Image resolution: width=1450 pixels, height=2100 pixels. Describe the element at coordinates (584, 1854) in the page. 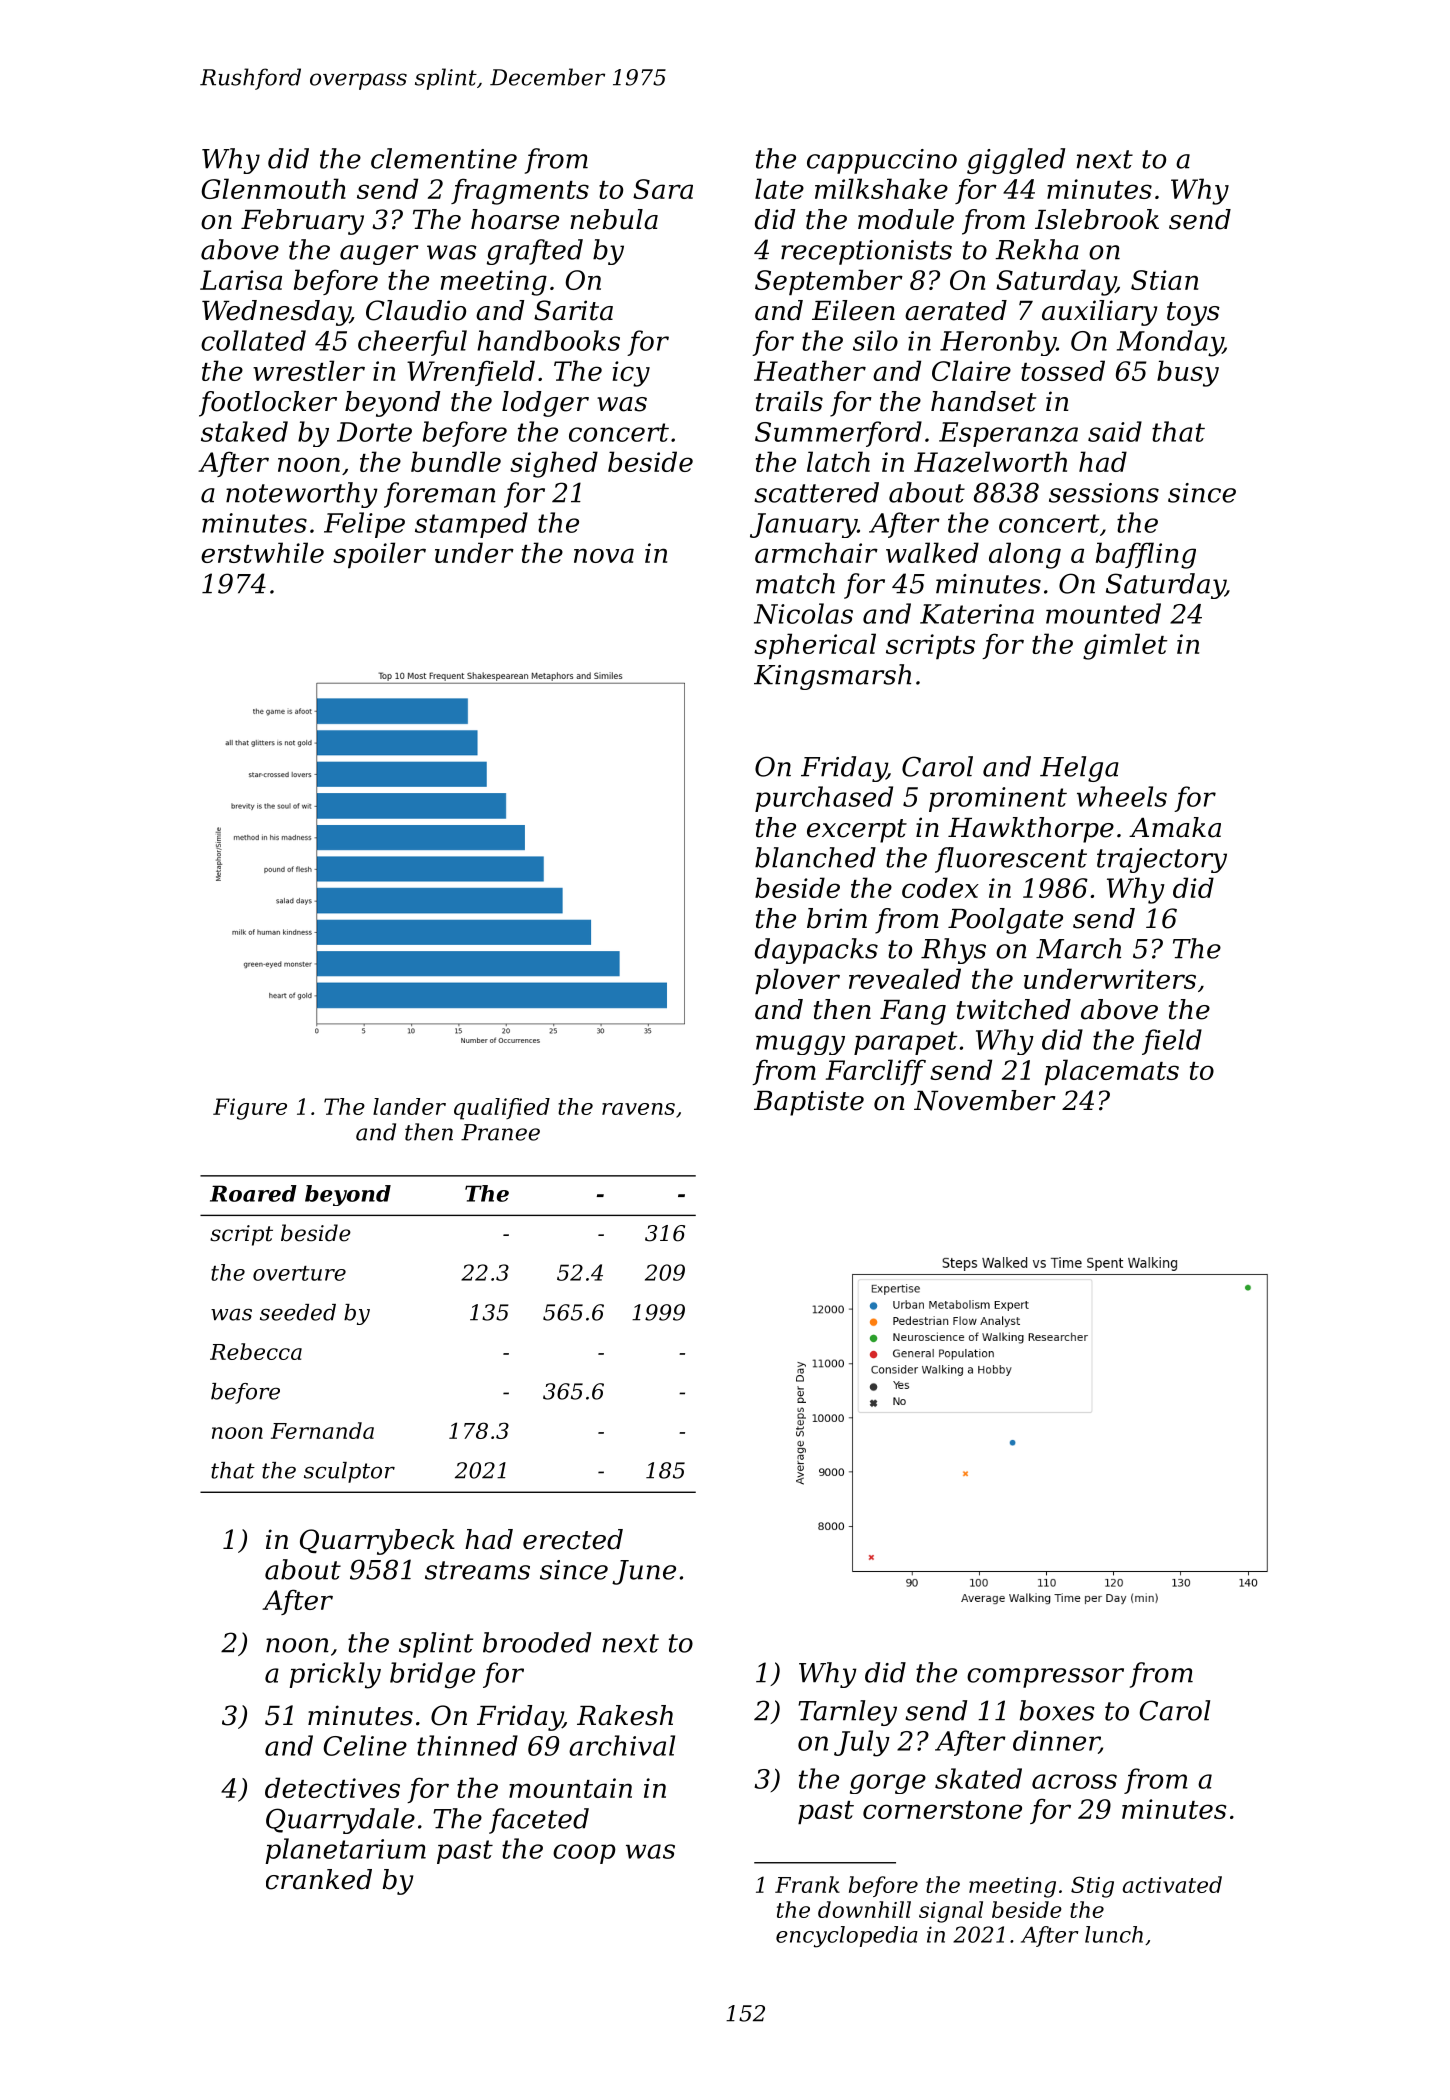

I see `coop` at that location.
